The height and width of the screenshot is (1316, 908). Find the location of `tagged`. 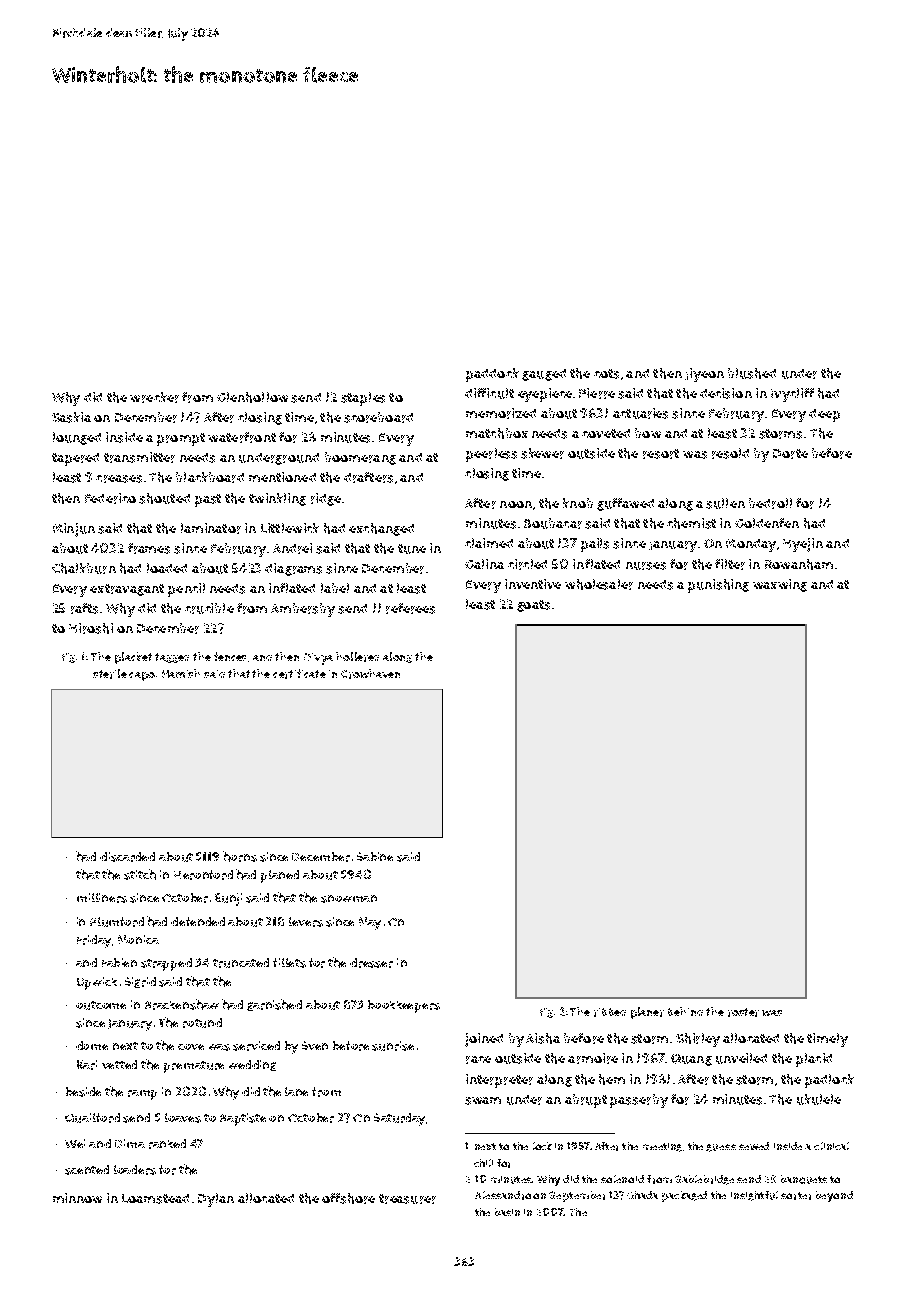

tagged is located at coordinates (172, 658).
